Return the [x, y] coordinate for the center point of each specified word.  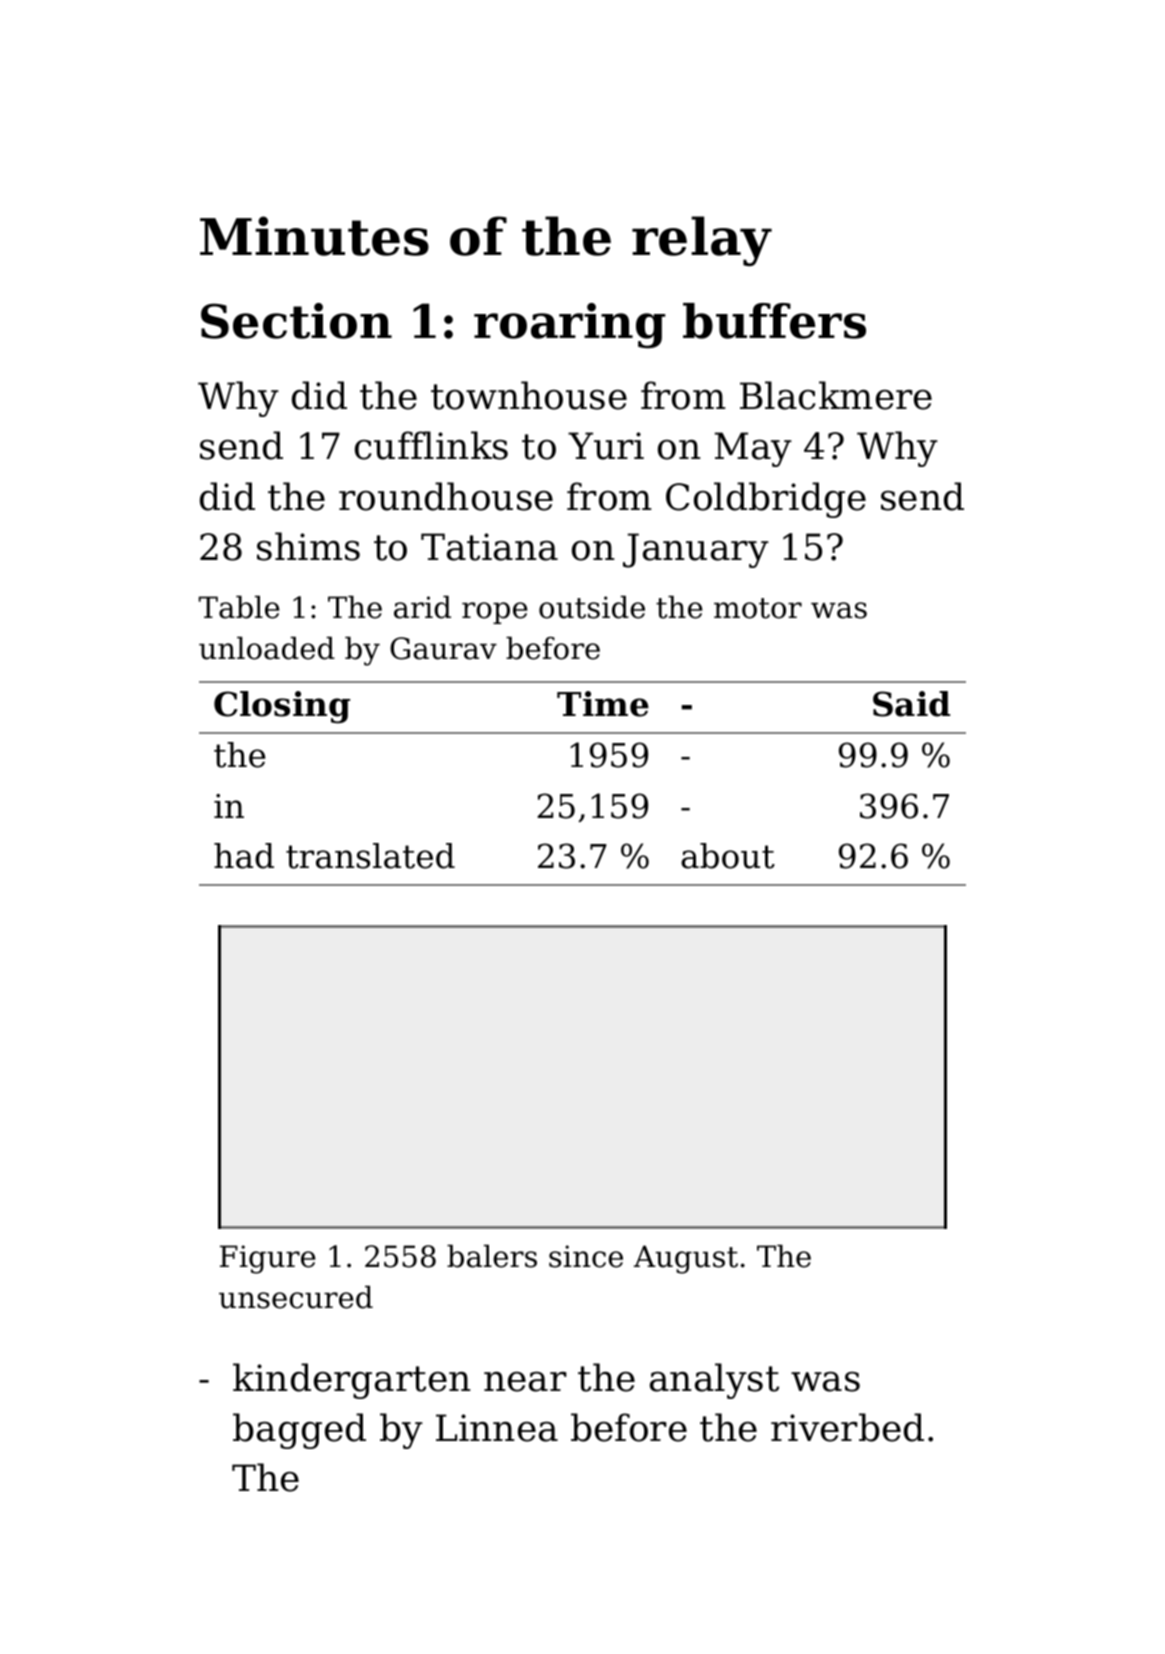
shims [308, 546]
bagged [299, 1431]
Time [603, 704]
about [728, 856]
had [244, 856]
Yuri [606, 446]
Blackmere [836, 395]
